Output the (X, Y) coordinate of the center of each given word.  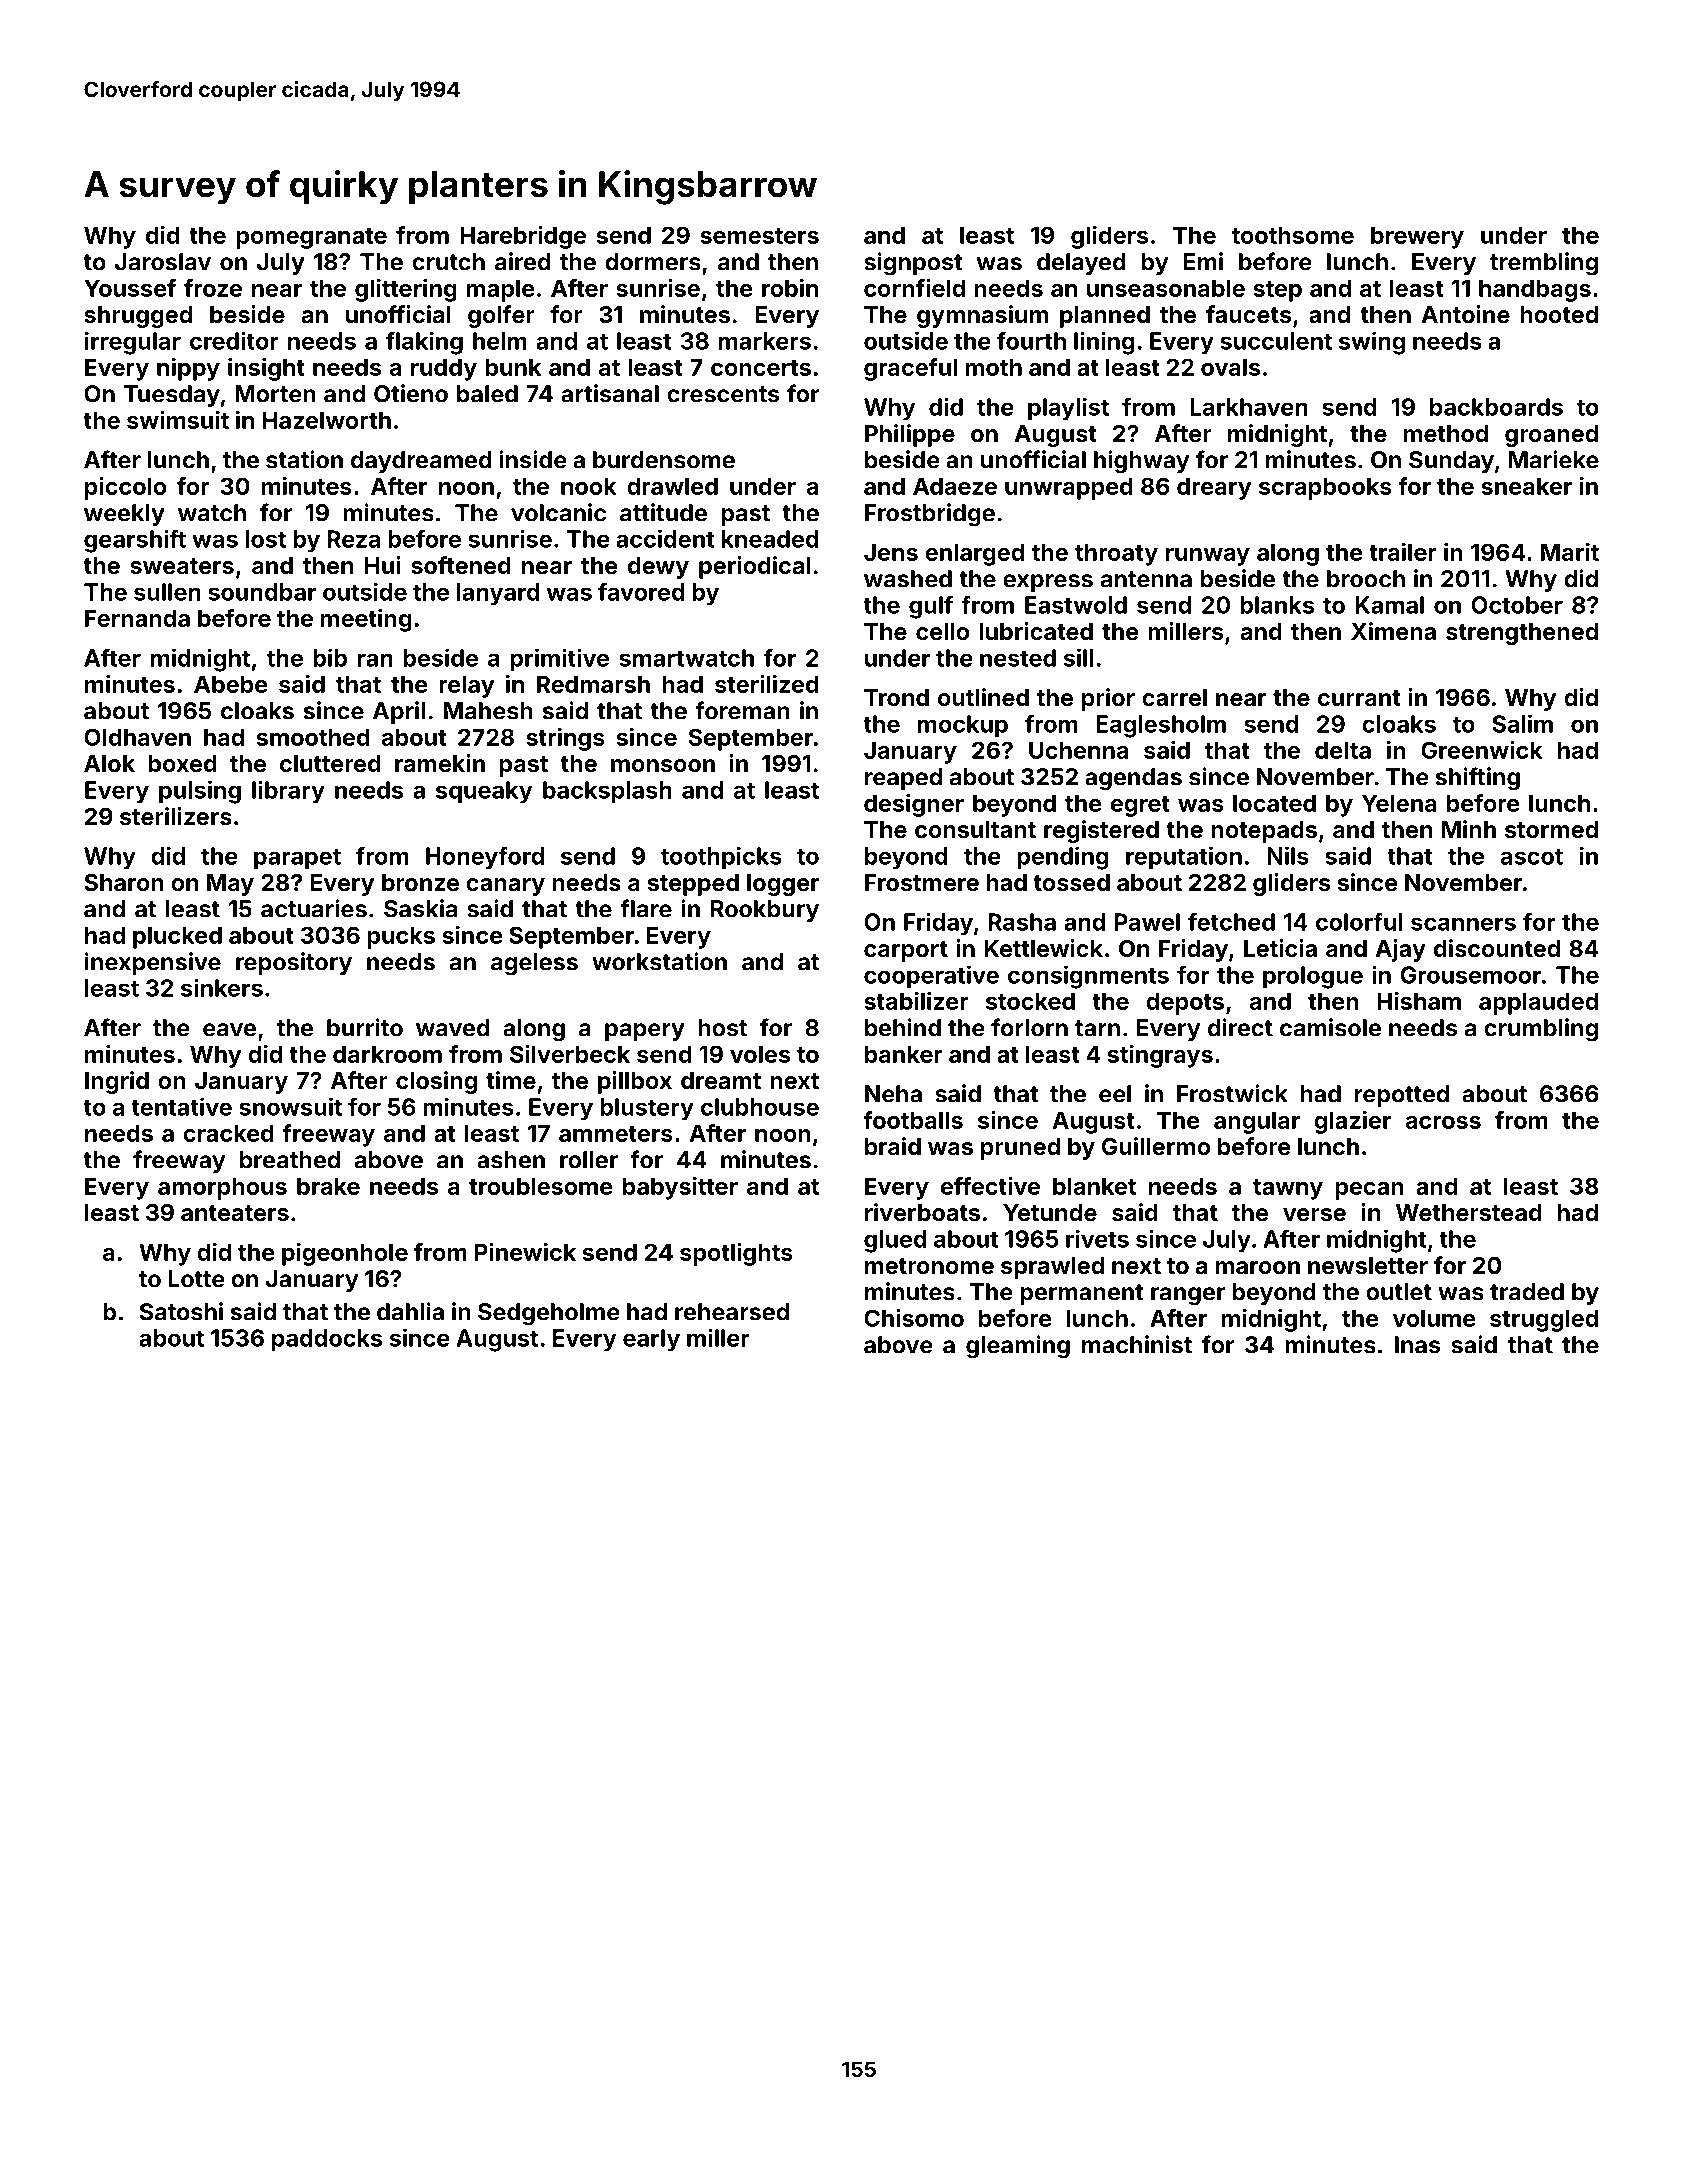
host (722, 1028)
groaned (1551, 436)
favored (641, 591)
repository (294, 963)
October (1517, 605)
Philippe (910, 435)
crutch (448, 262)
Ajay (1400, 950)
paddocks (327, 1340)
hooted (1559, 314)
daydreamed (421, 462)
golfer (501, 316)
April (399, 712)
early (651, 1340)
